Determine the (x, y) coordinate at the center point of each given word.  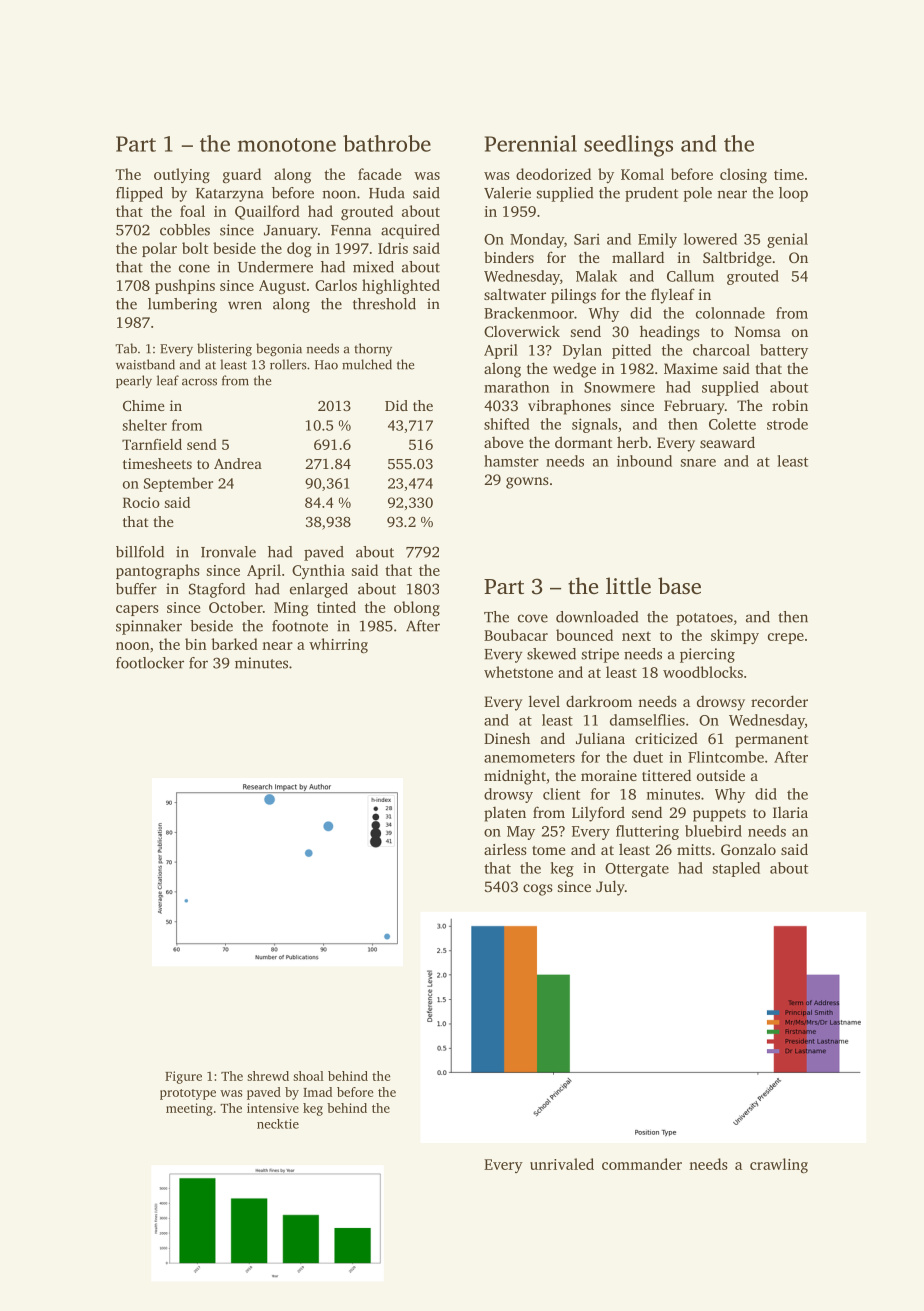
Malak (596, 276)
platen (505, 814)
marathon (516, 387)
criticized (666, 738)
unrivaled (562, 1164)
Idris (393, 248)
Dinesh (507, 738)
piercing (707, 655)
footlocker (150, 663)
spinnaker (149, 627)
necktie (278, 1124)
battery (784, 351)
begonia (279, 349)
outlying (182, 176)
